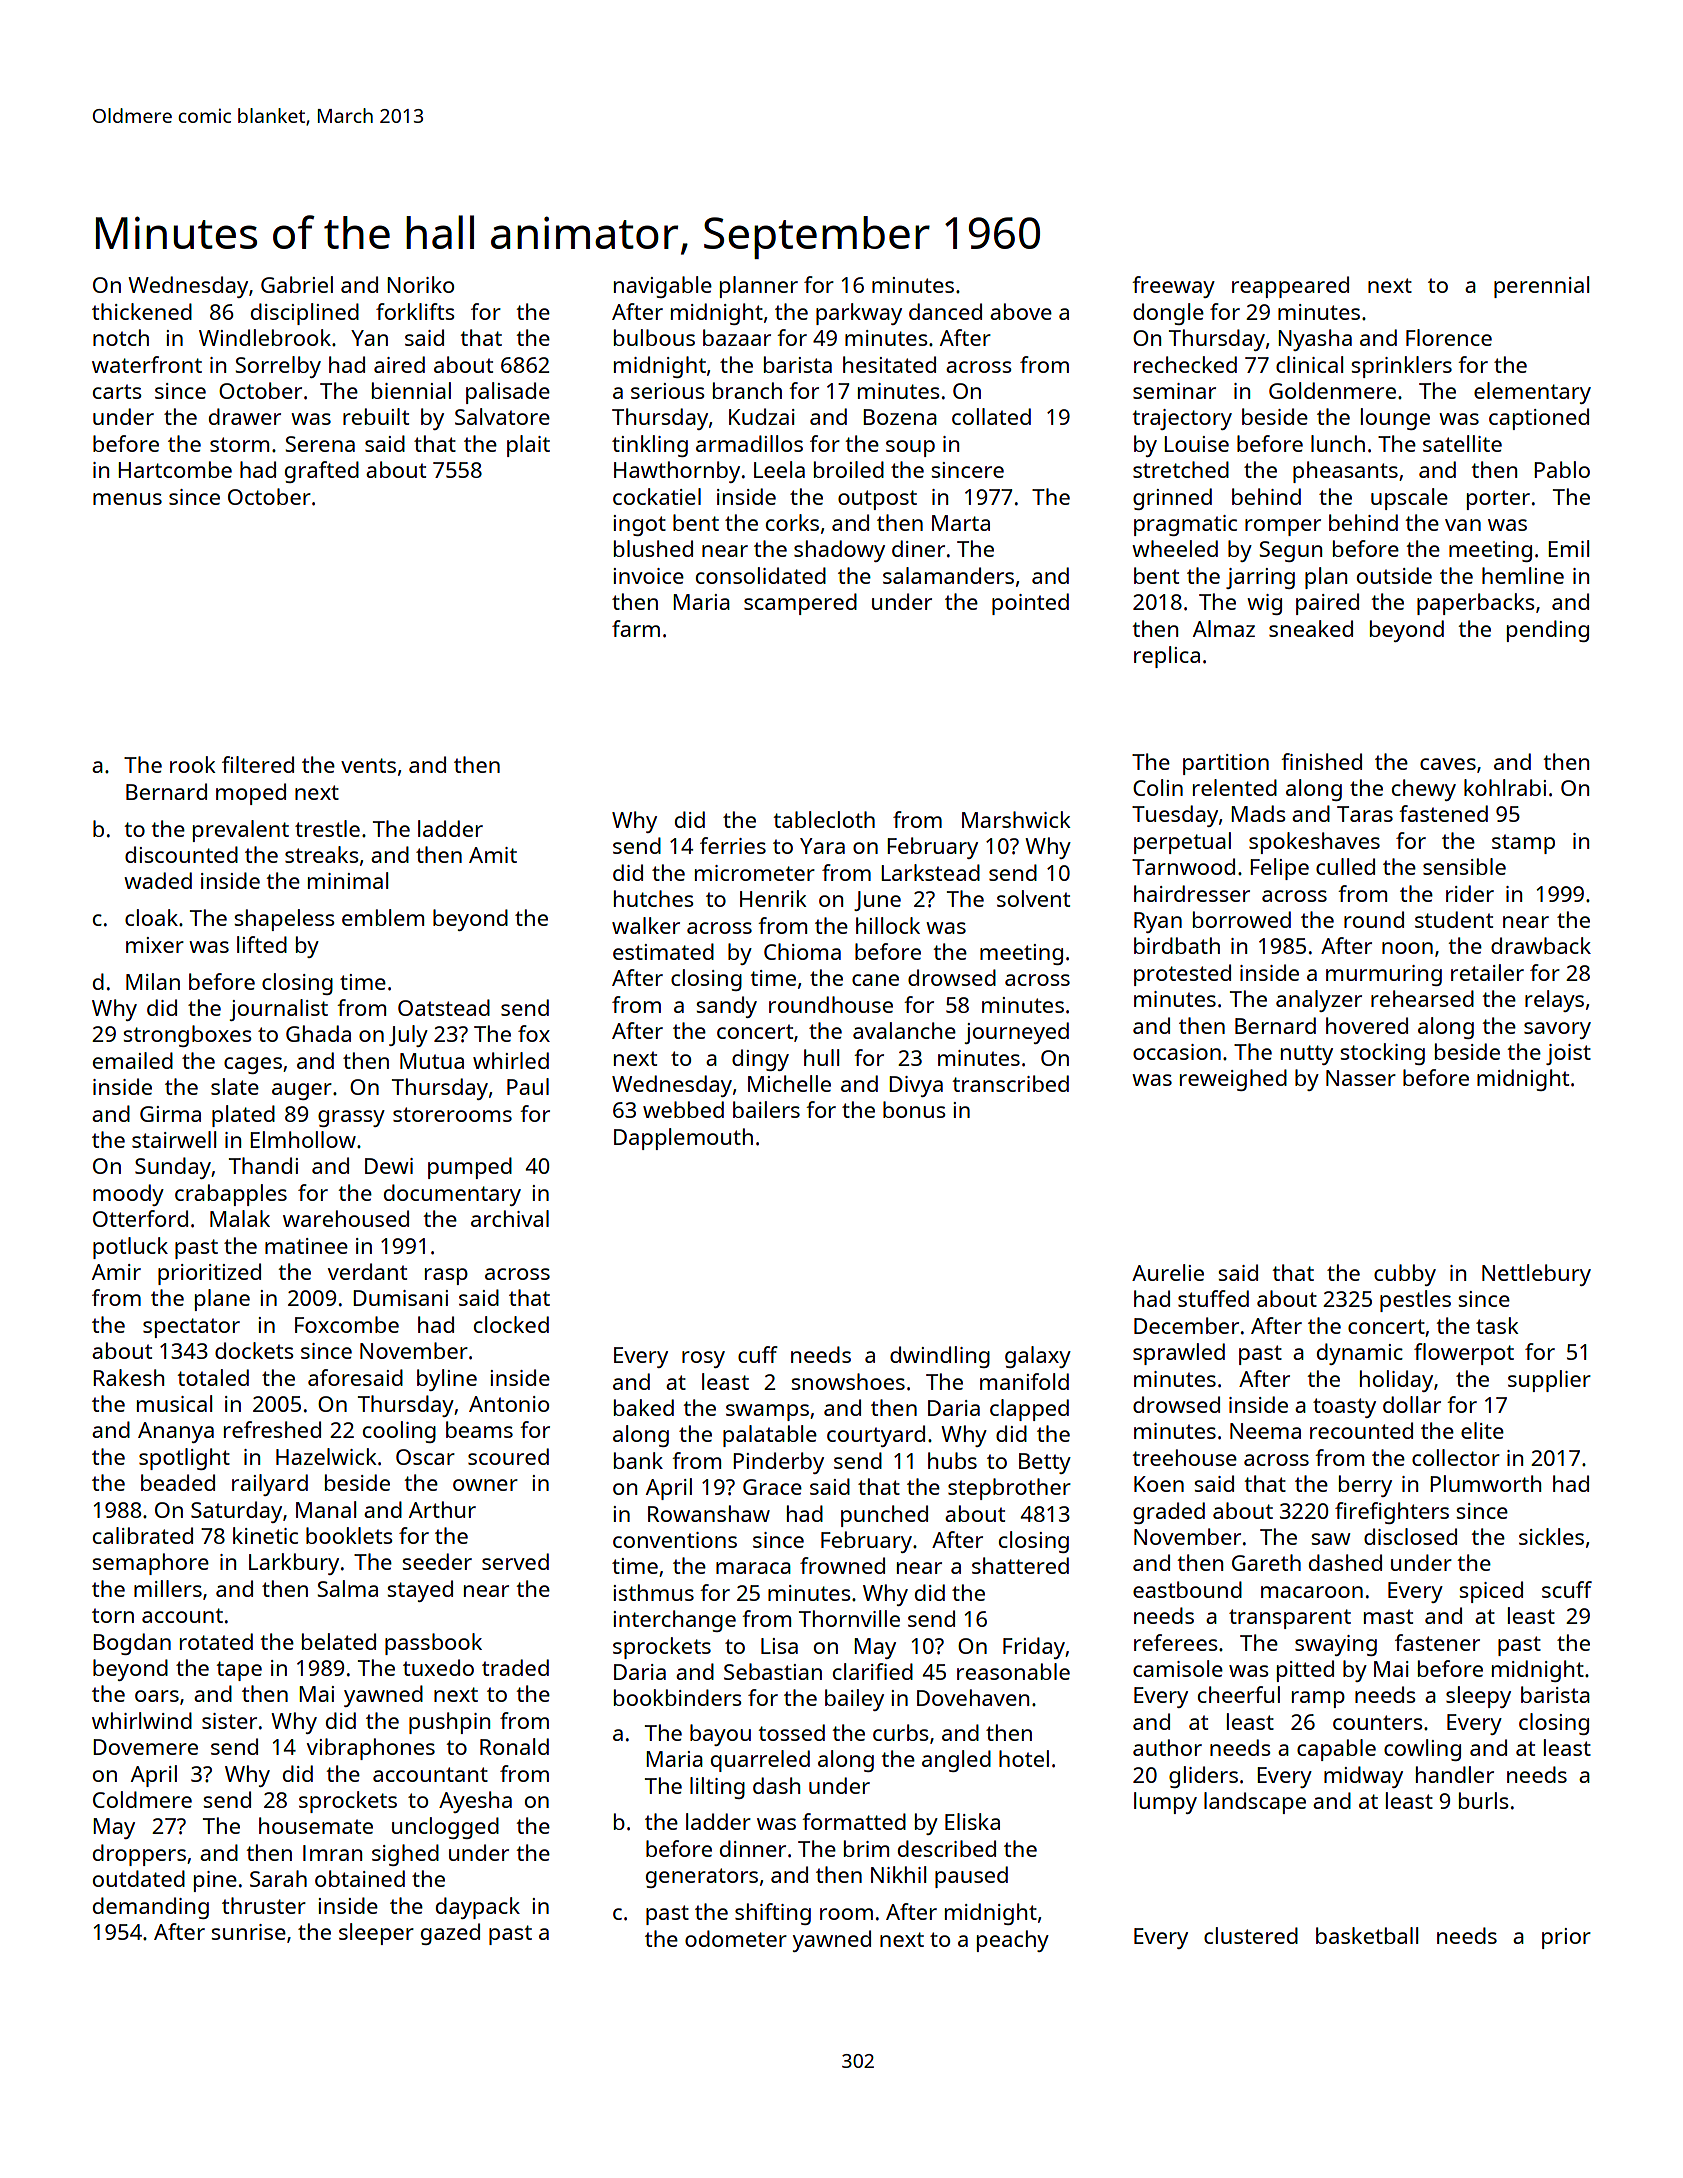 This screenshot has width=1683, height=2178. What do you see at coordinates (1523, 844) in the screenshot?
I see `stamp` at bounding box center [1523, 844].
